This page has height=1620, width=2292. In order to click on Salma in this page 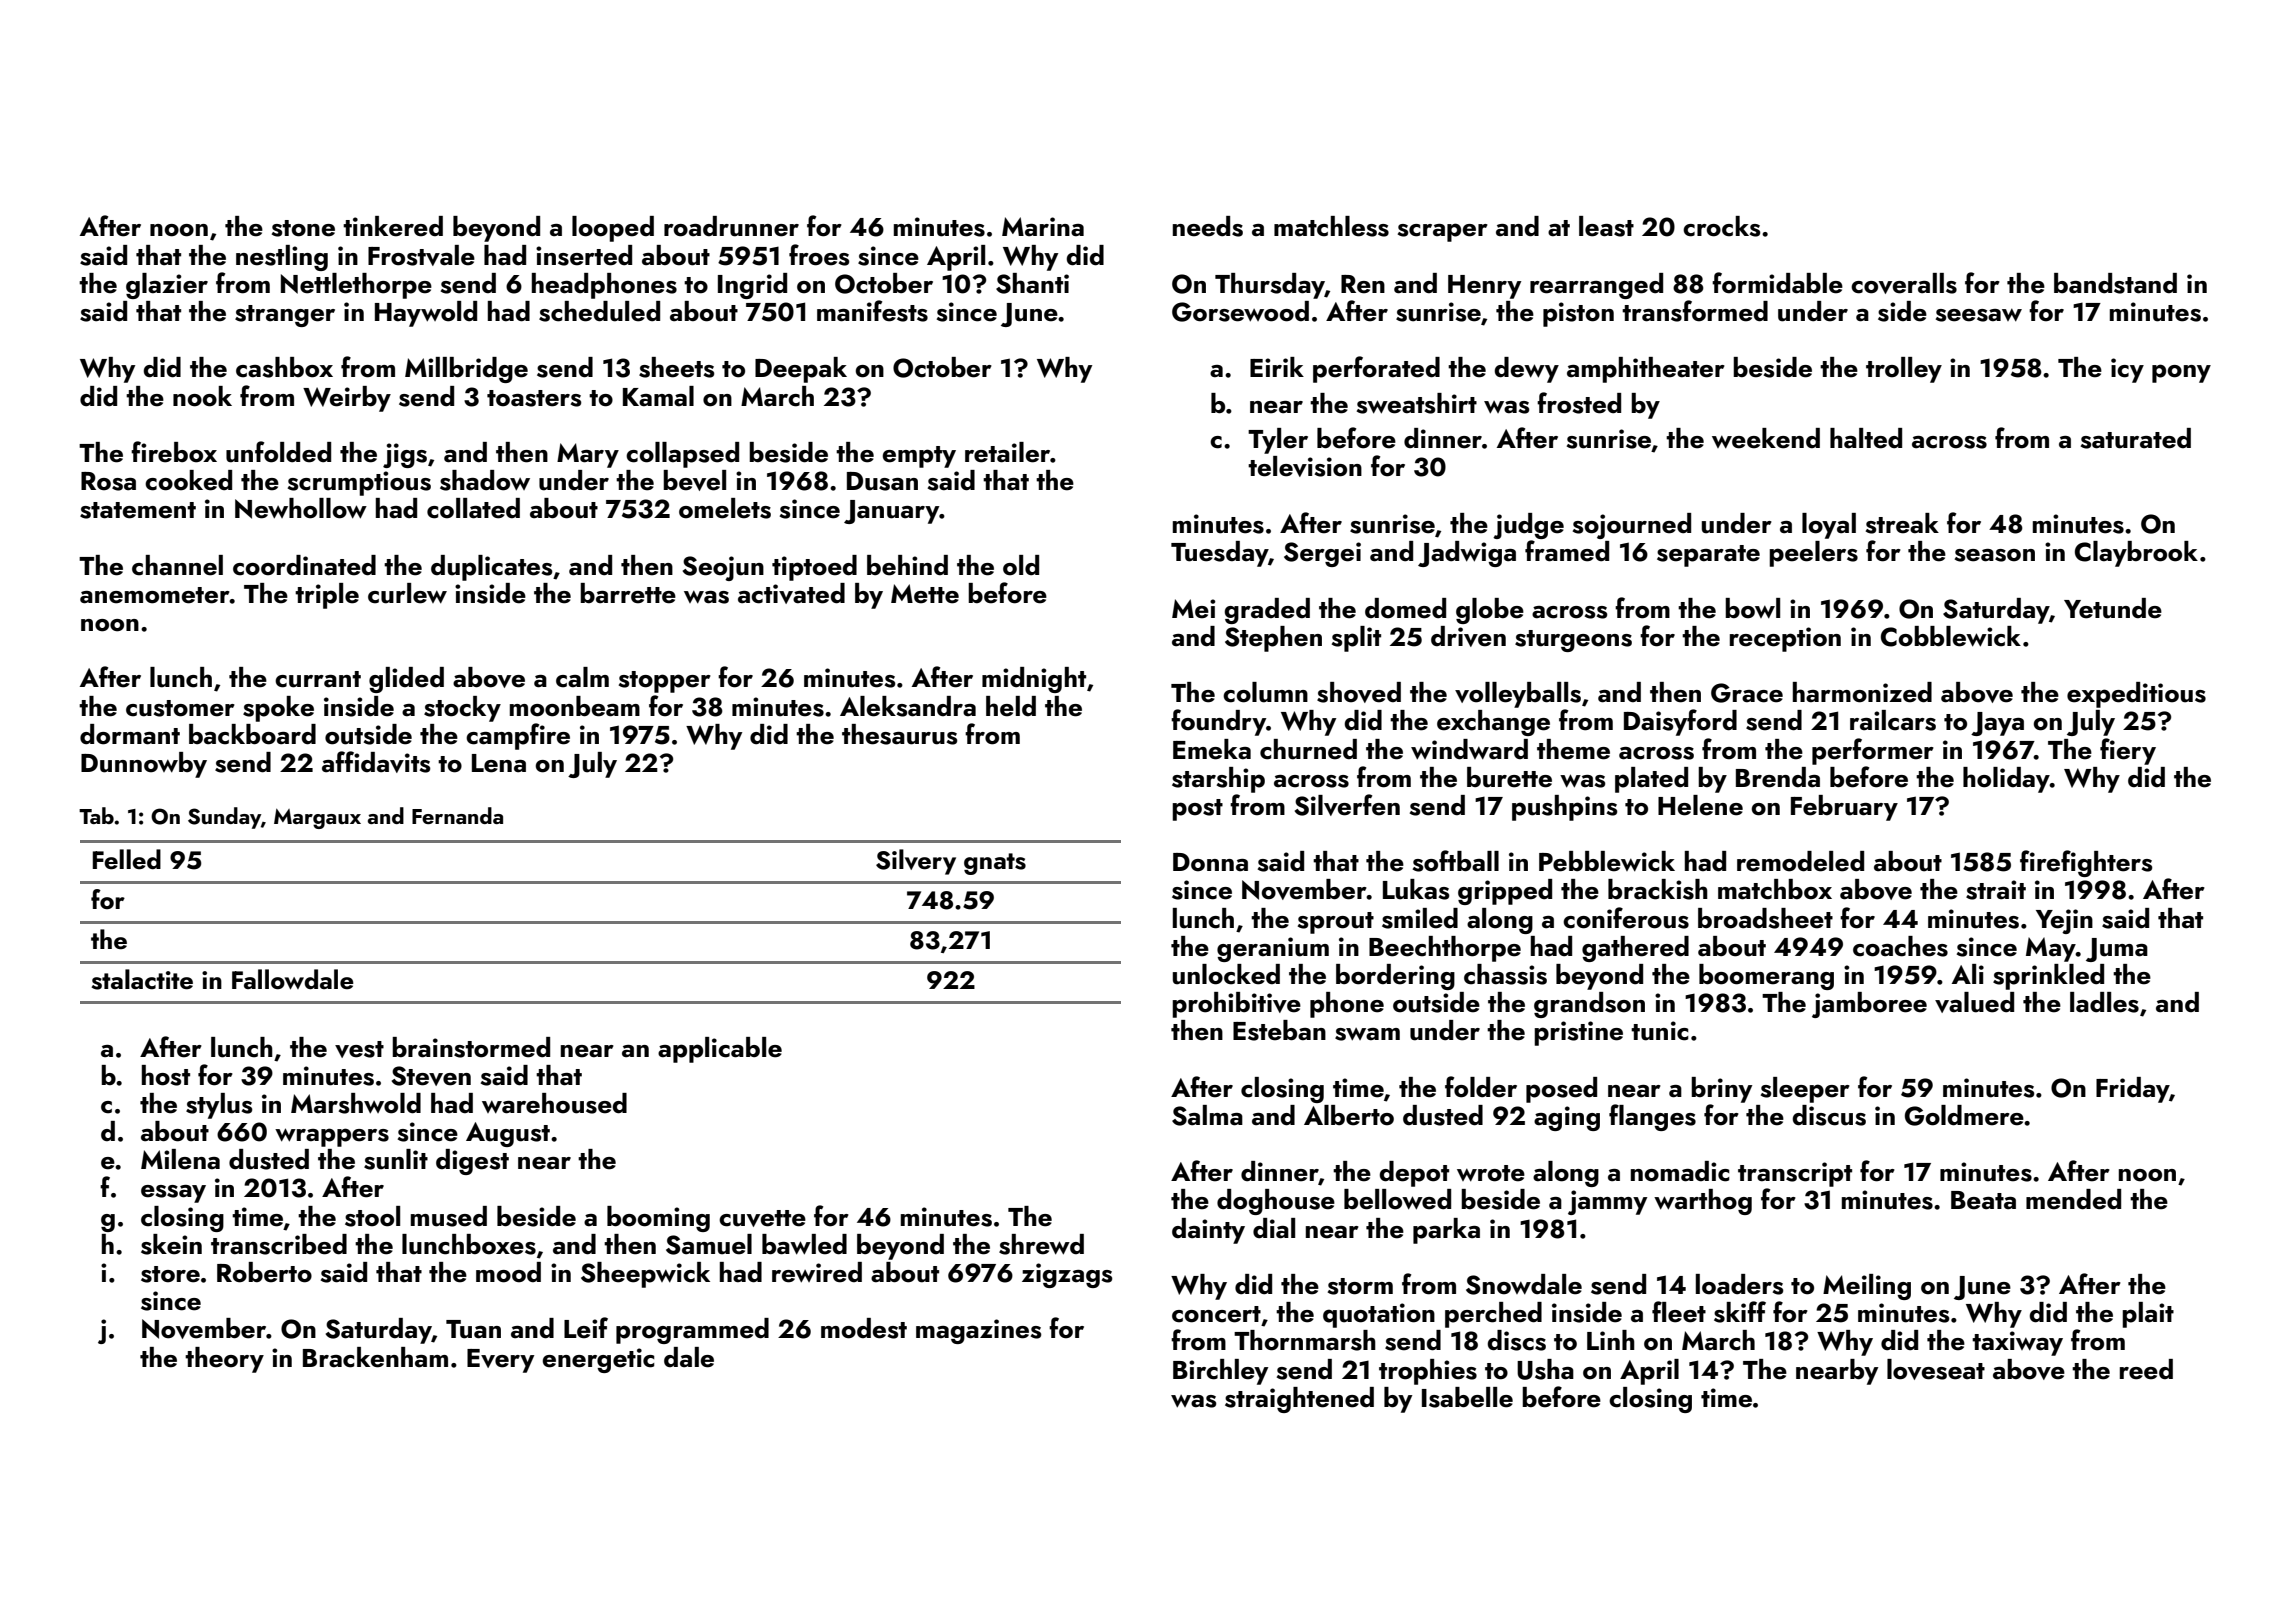, I will do `click(1207, 1115)`.
